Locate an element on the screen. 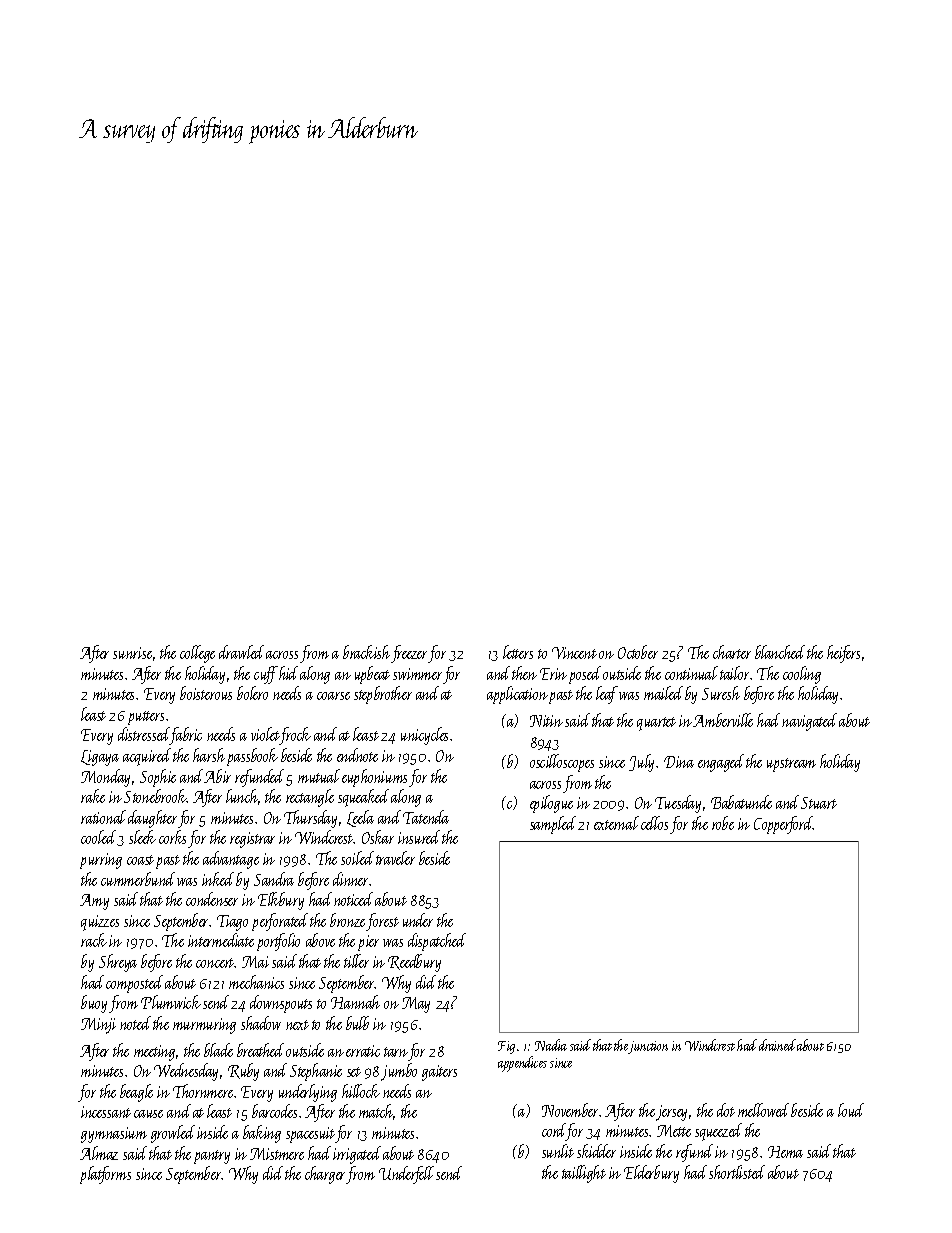  robe is located at coordinates (723, 823).
